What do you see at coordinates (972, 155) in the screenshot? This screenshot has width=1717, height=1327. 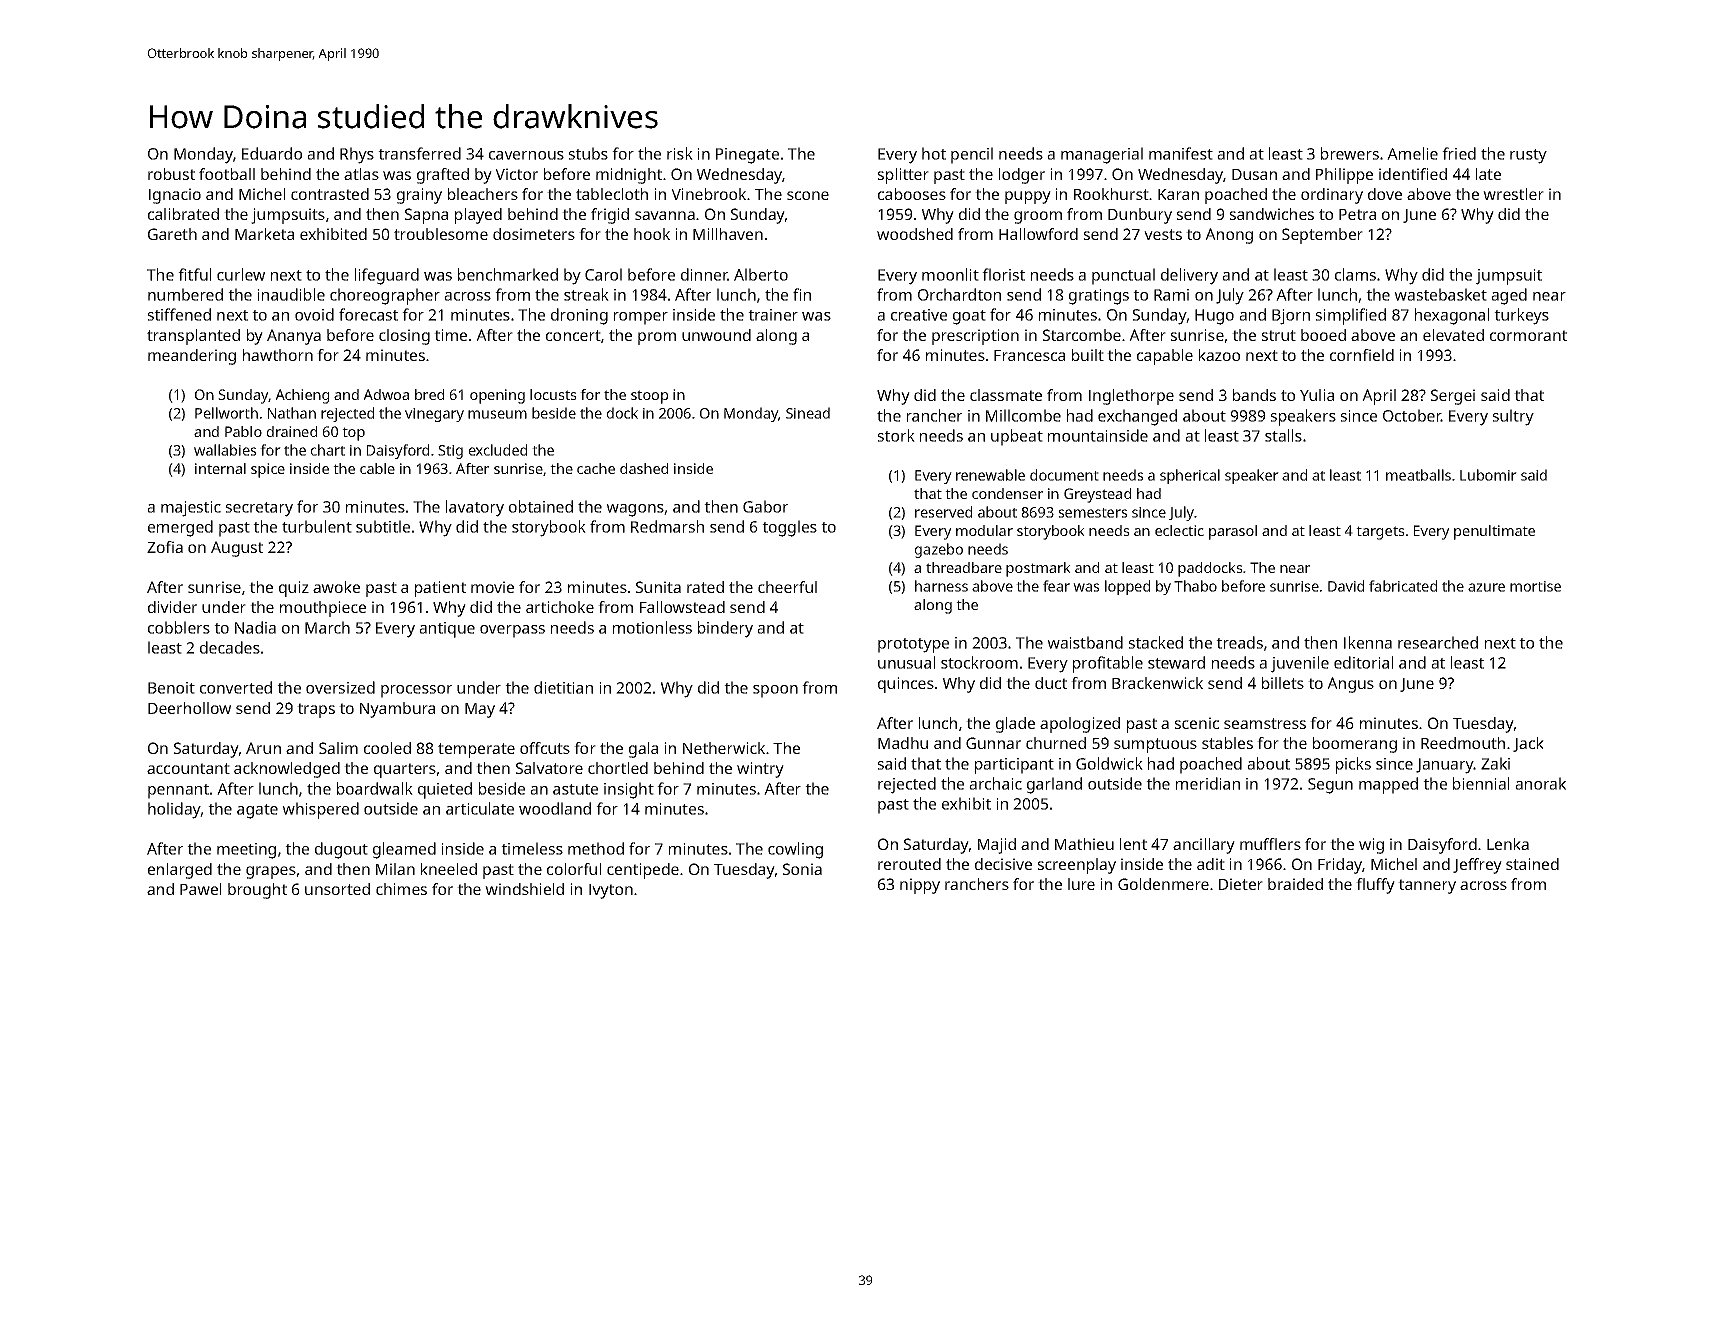 I see `pencil` at bounding box center [972, 155].
